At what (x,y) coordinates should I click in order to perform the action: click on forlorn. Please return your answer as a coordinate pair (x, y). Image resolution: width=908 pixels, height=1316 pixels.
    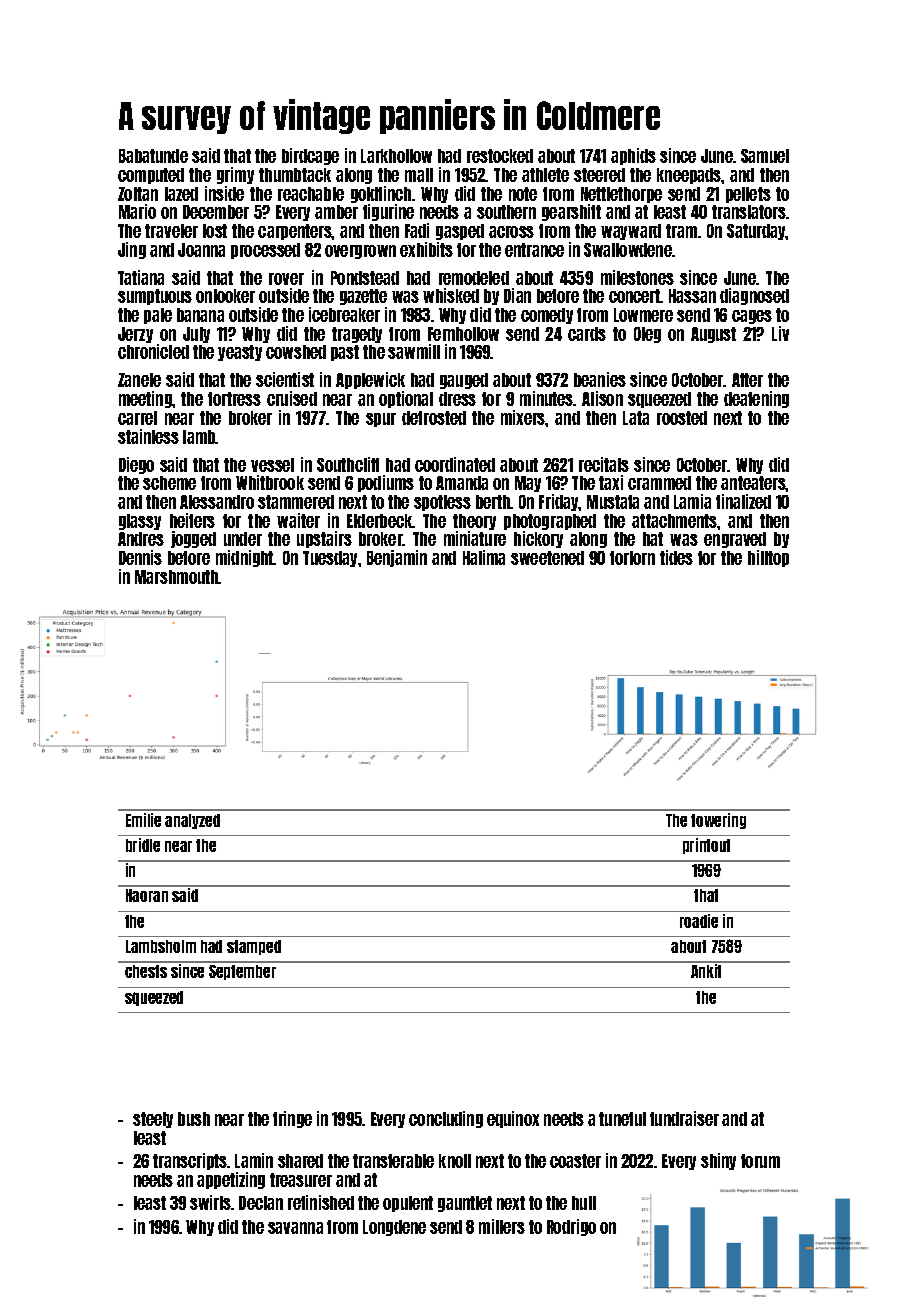
    Looking at the image, I should click on (632, 558).
